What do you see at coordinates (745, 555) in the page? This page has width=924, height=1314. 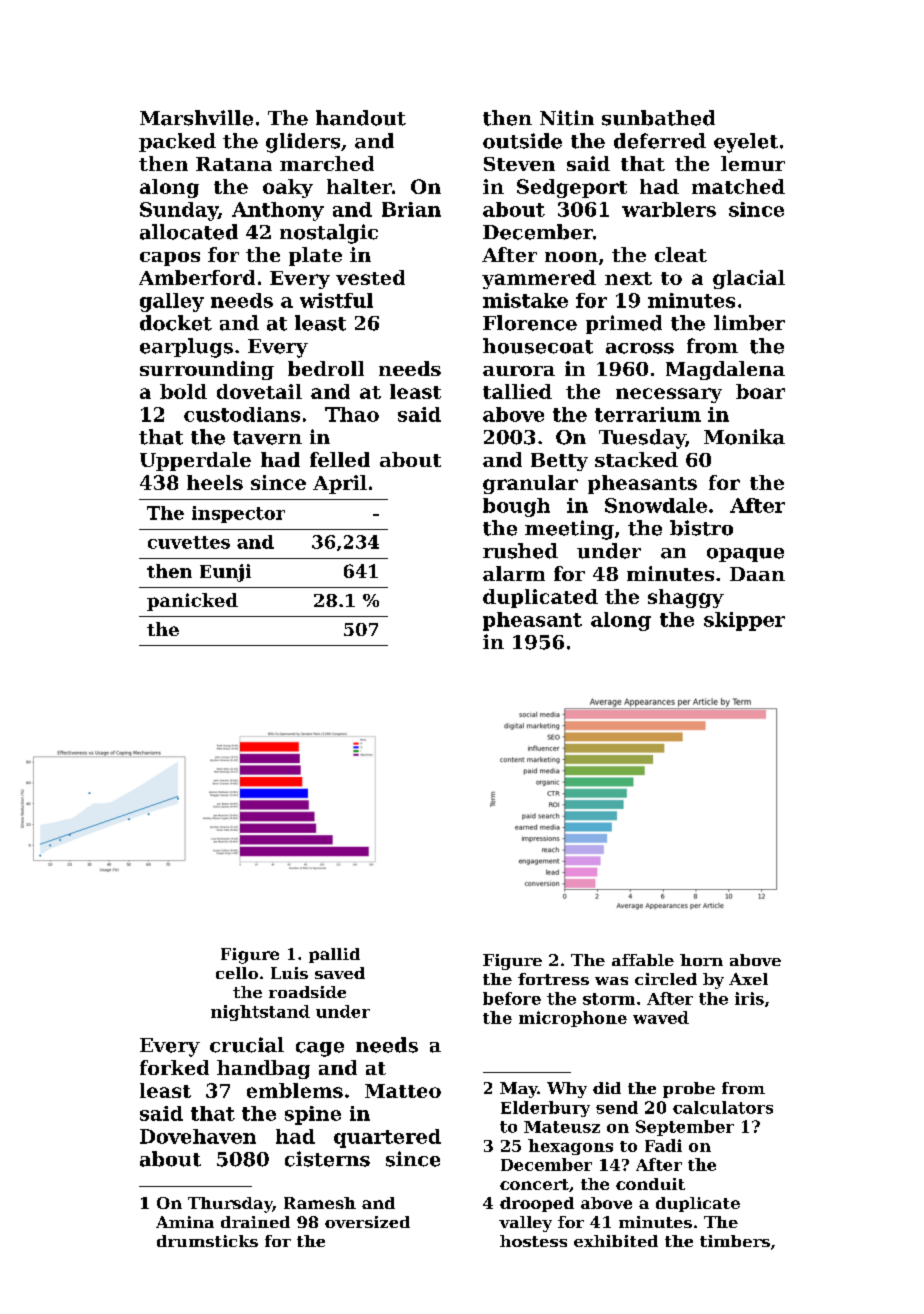 I see `opaque` at bounding box center [745, 555].
